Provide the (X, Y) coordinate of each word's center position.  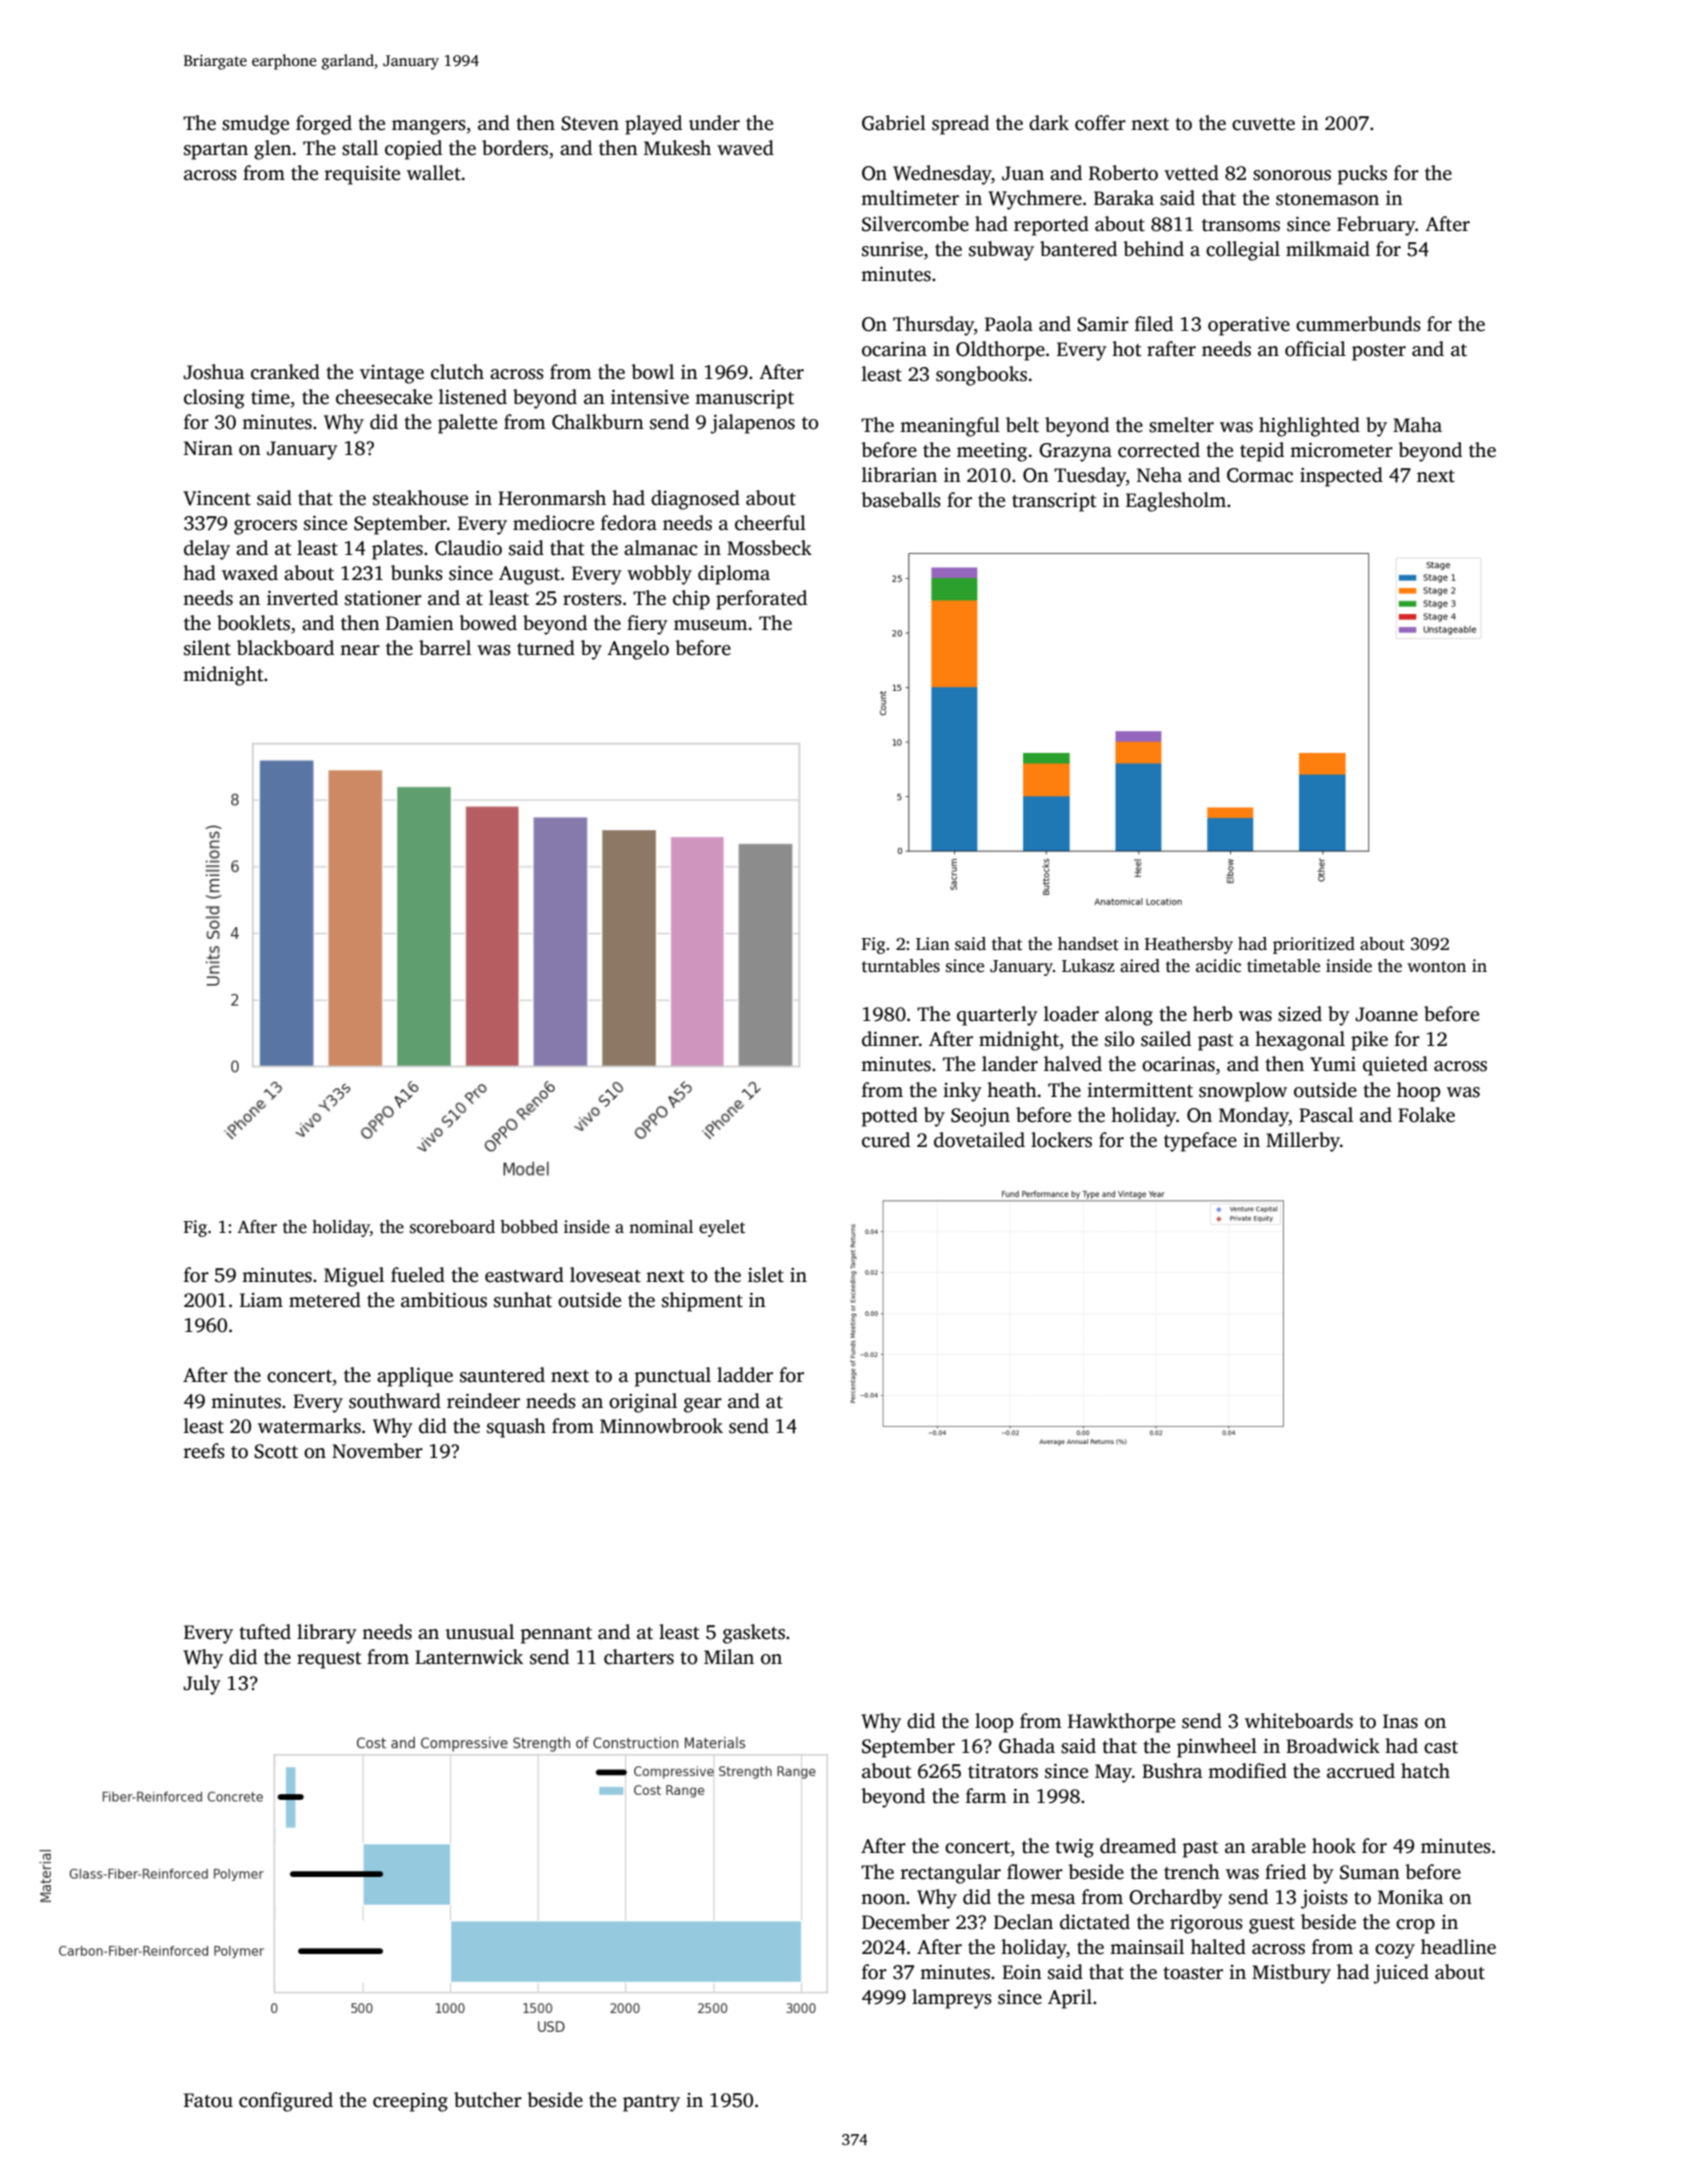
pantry (651, 2103)
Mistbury (1291, 1974)
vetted (1191, 173)
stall (360, 148)
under (714, 123)
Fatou (208, 2100)
